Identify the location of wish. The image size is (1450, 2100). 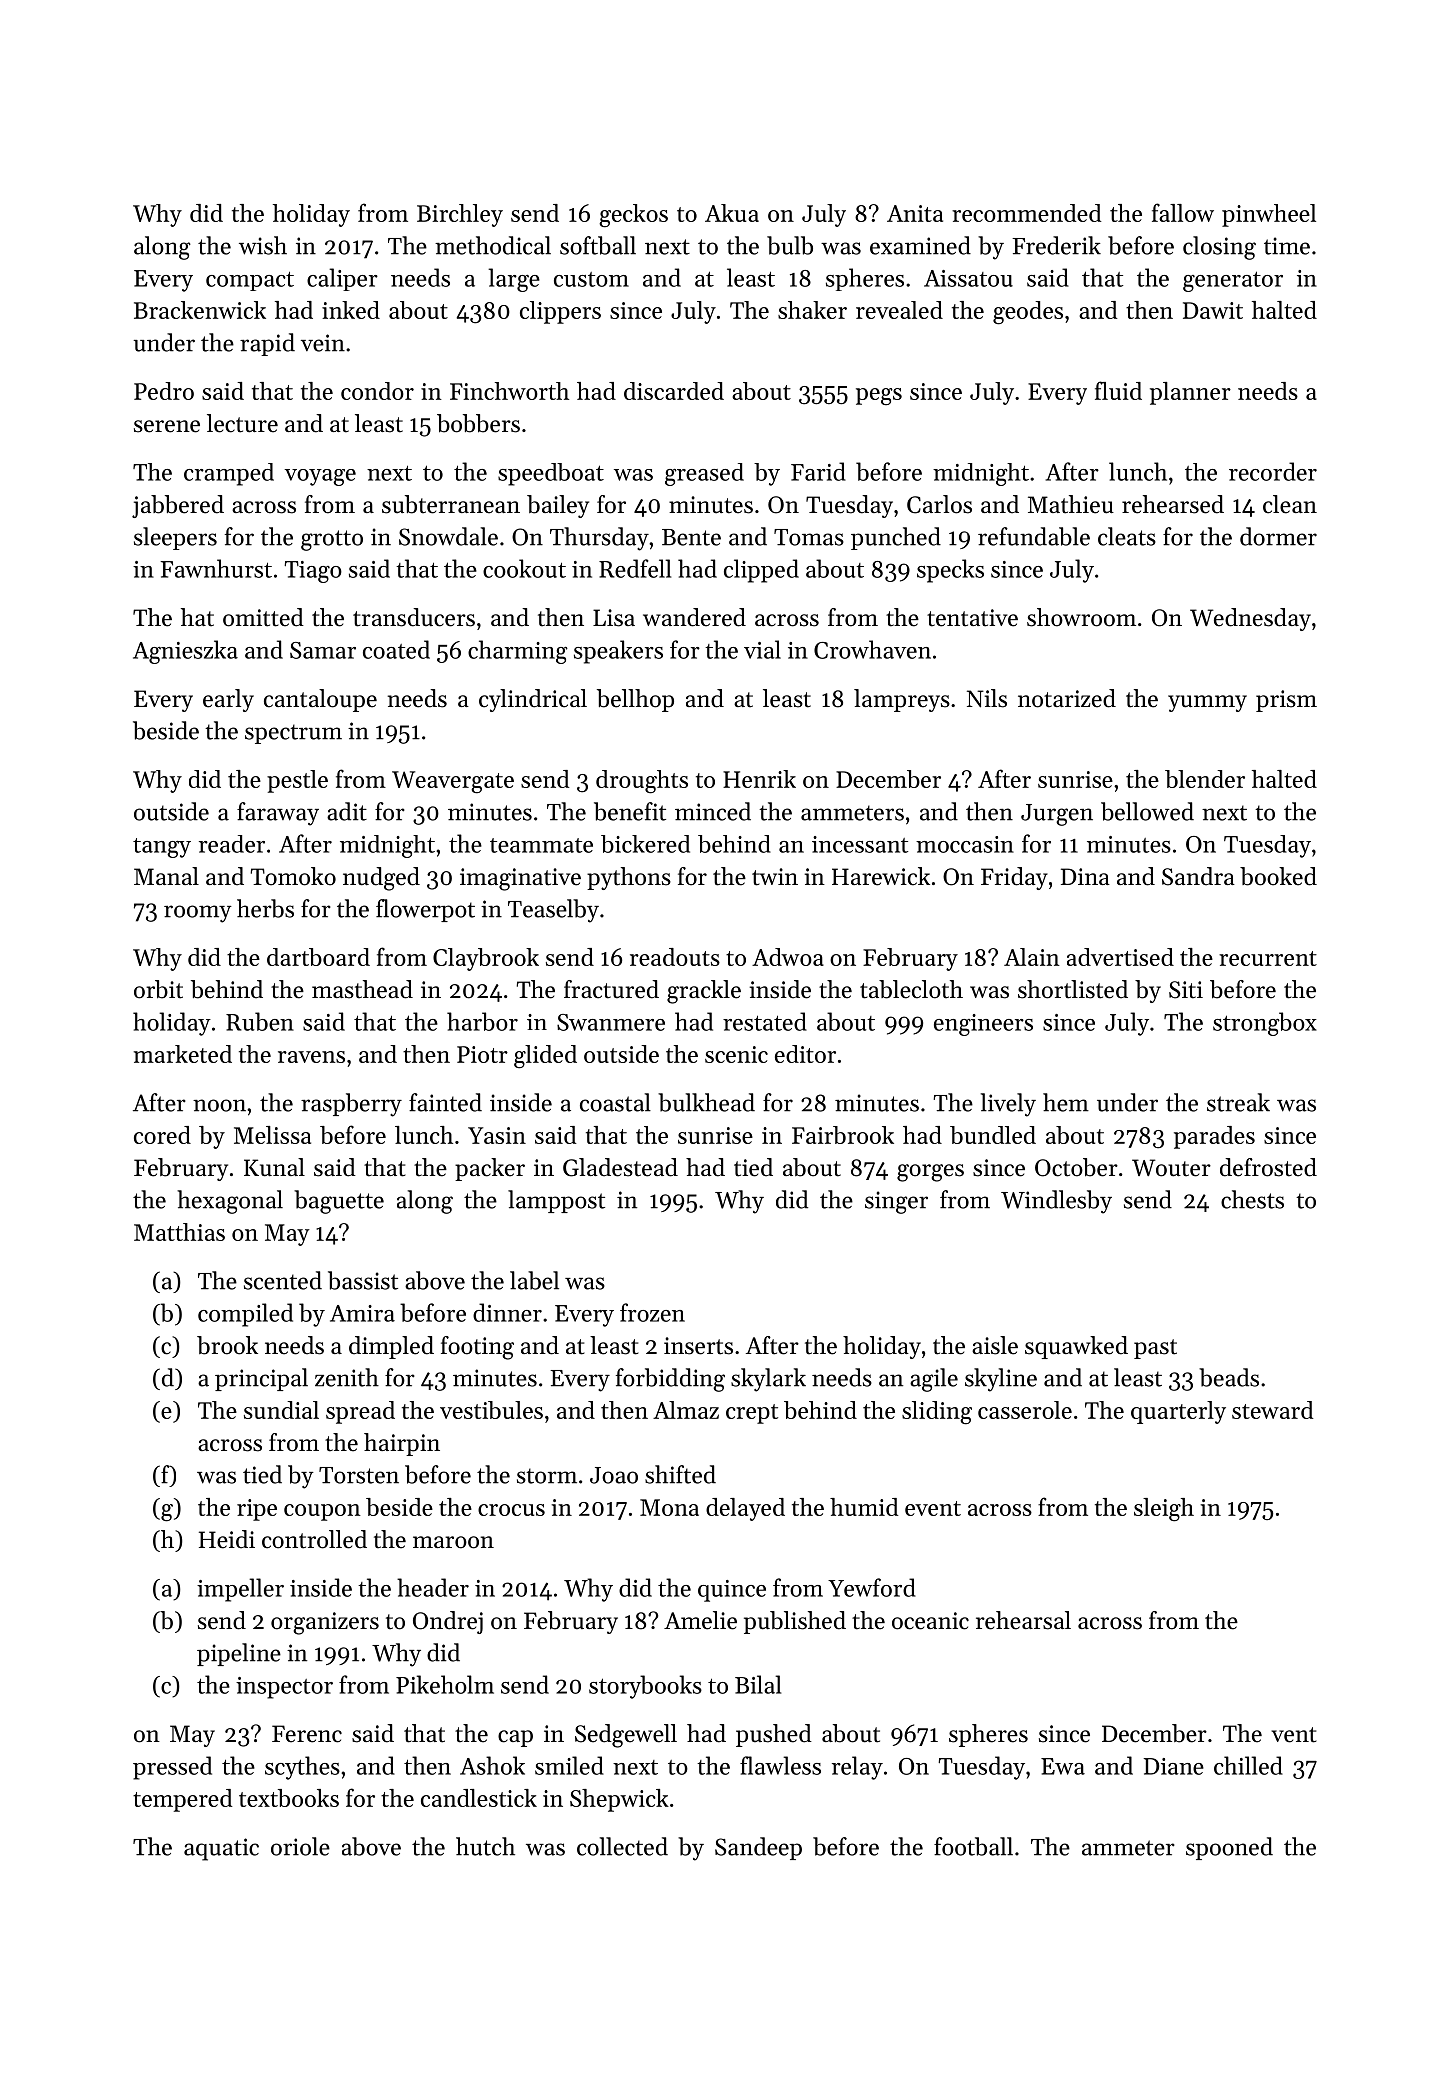
(263, 245).
